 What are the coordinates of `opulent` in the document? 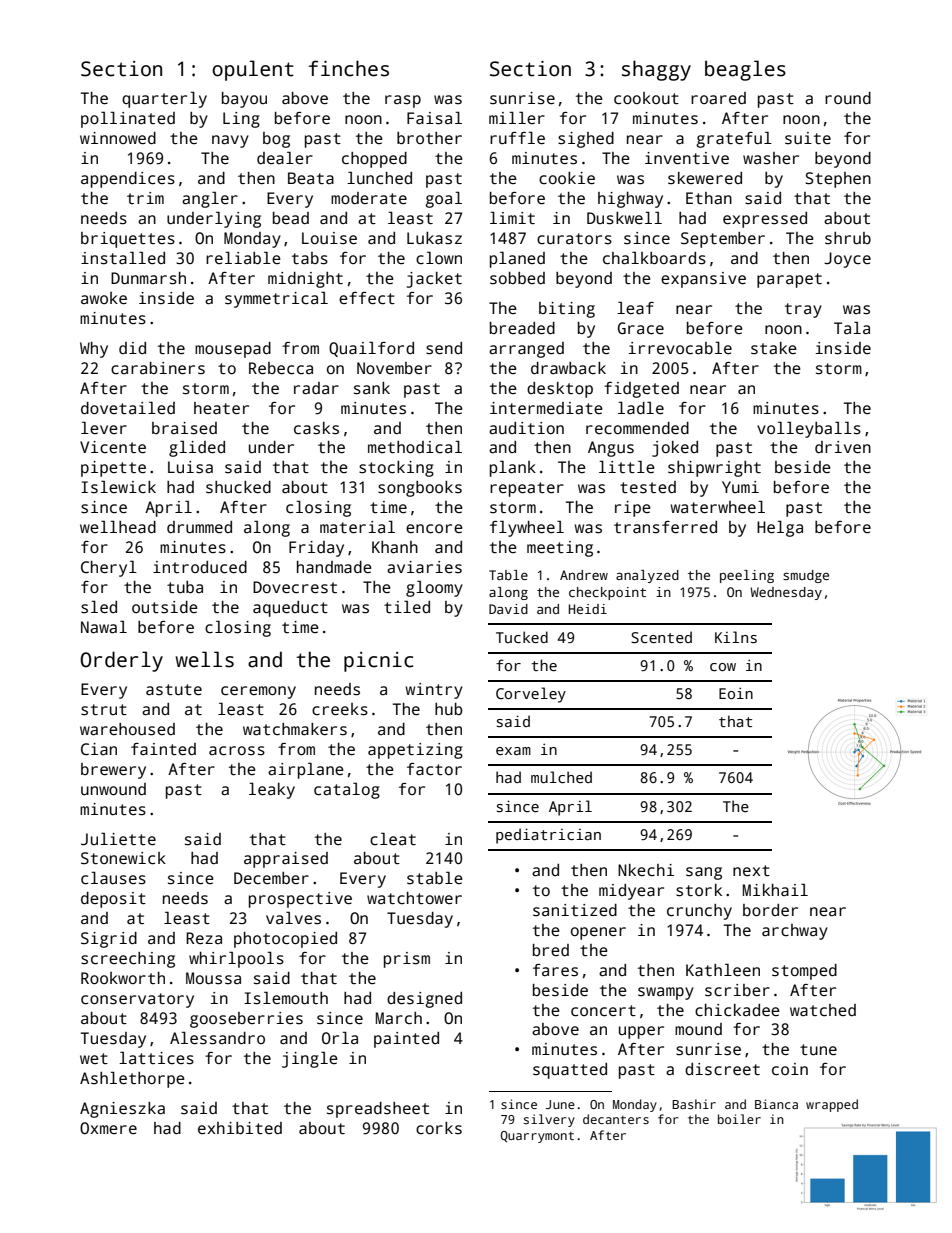 It's located at (253, 70).
